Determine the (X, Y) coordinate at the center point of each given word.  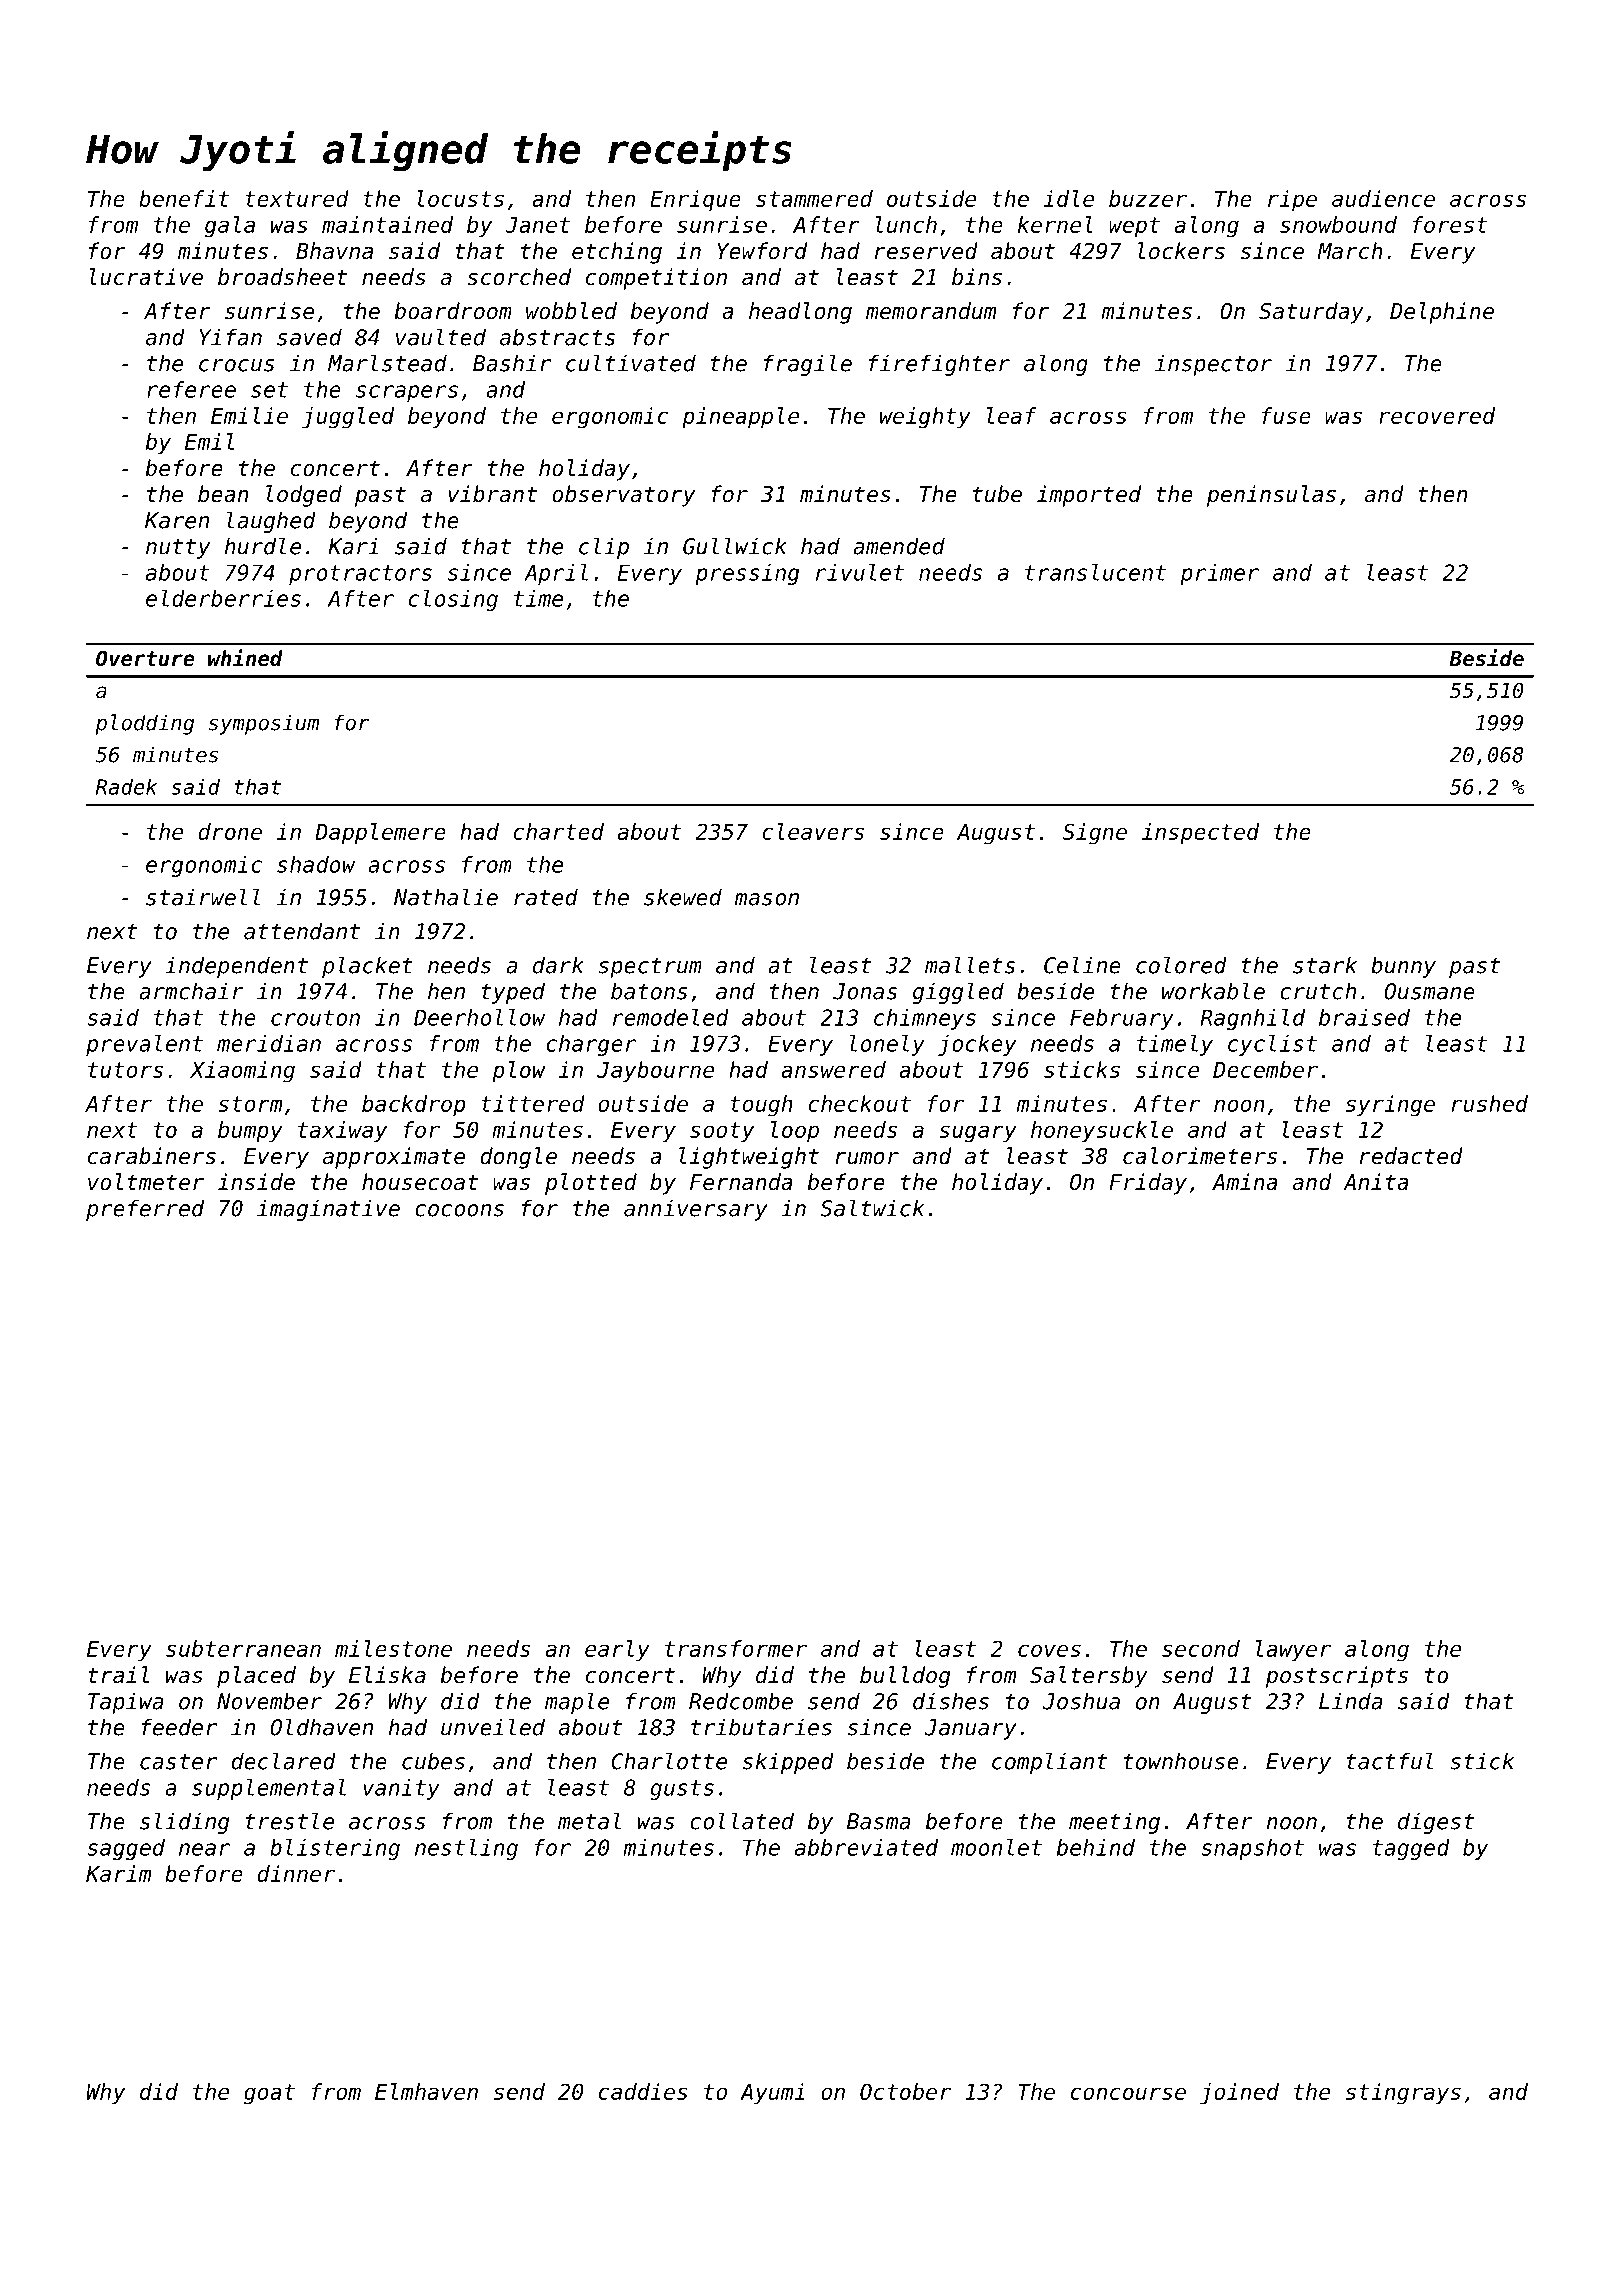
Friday (1148, 1184)
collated (742, 1821)
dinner (296, 1873)
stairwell (203, 897)
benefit (184, 198)
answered (833, 1069)
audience (1383, 198)
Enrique (695, 201)
